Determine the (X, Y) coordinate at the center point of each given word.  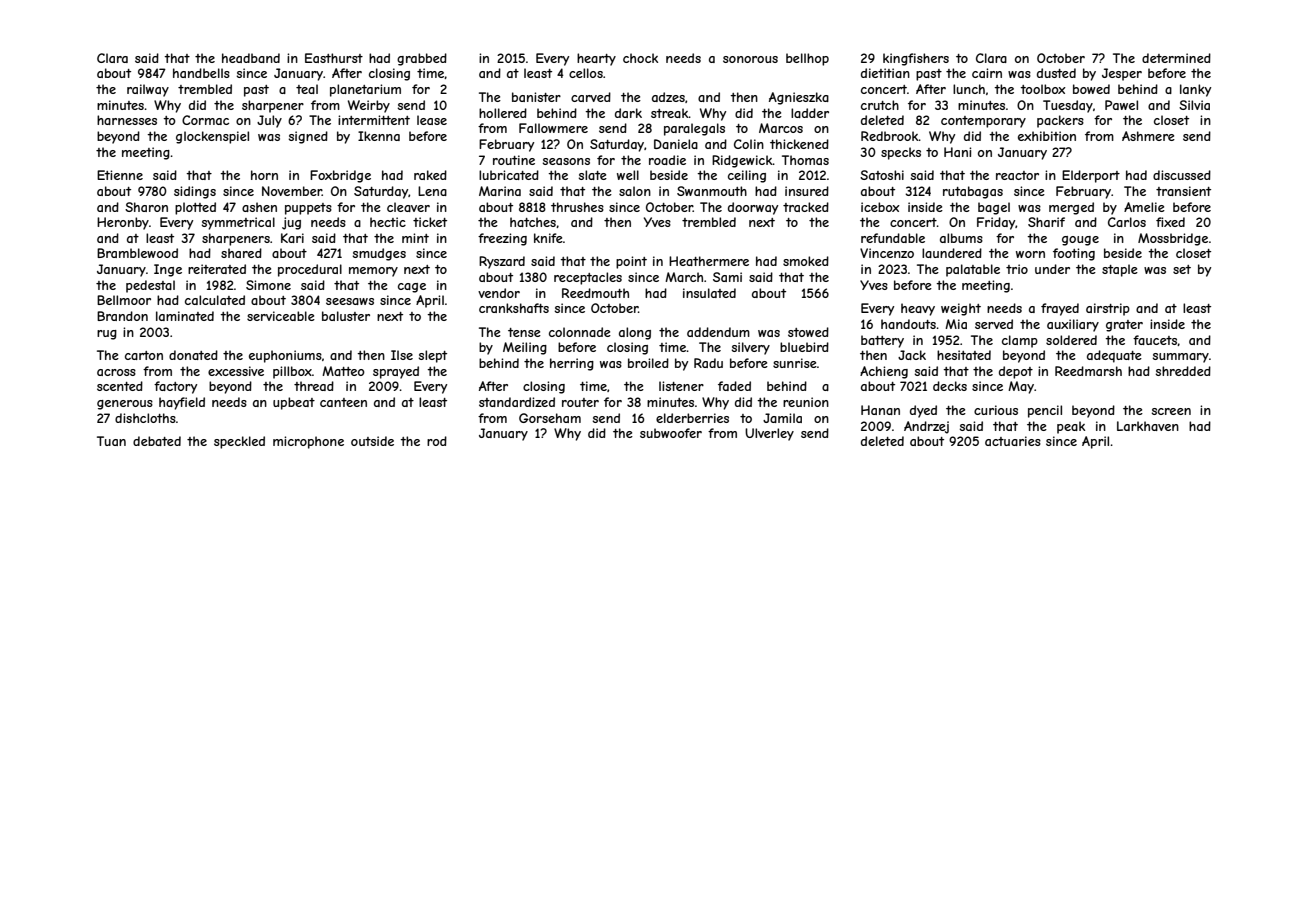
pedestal (150, 286)
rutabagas (973, 192)
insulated (709, 293)
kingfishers (916, 59)
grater (1124, 326)
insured (807, 191)
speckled (239, 442)
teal (307, 89)
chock (640, 58)
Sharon (146, 207)
